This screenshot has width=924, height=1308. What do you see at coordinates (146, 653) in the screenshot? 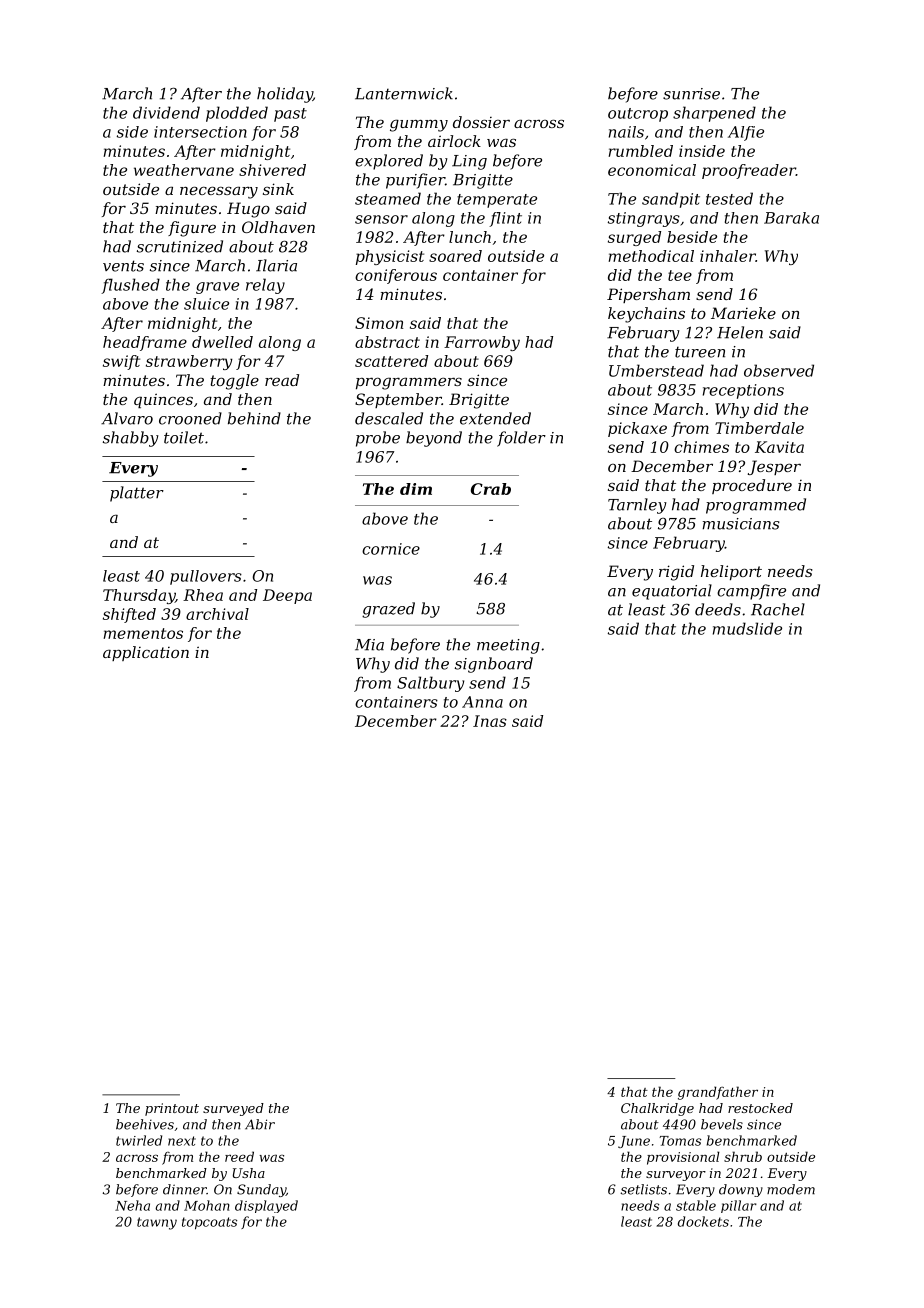
I see `application` at bounding box center [146, 653].
